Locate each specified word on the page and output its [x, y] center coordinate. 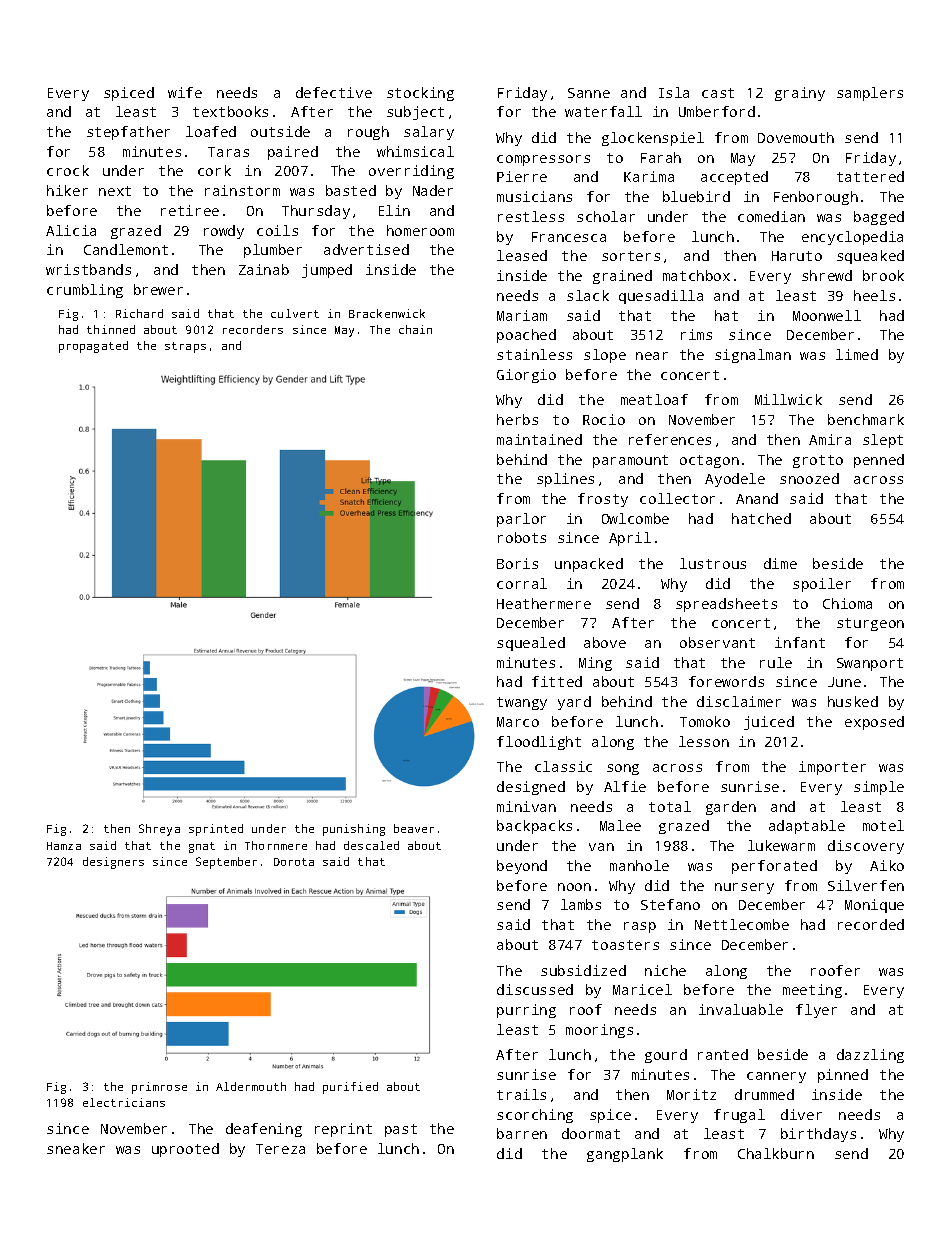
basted [351, 190]
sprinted [216, 830]
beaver [414, 828]
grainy [800, 94]
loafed [211, 131]
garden [731, 808]
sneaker [76, 1148]
